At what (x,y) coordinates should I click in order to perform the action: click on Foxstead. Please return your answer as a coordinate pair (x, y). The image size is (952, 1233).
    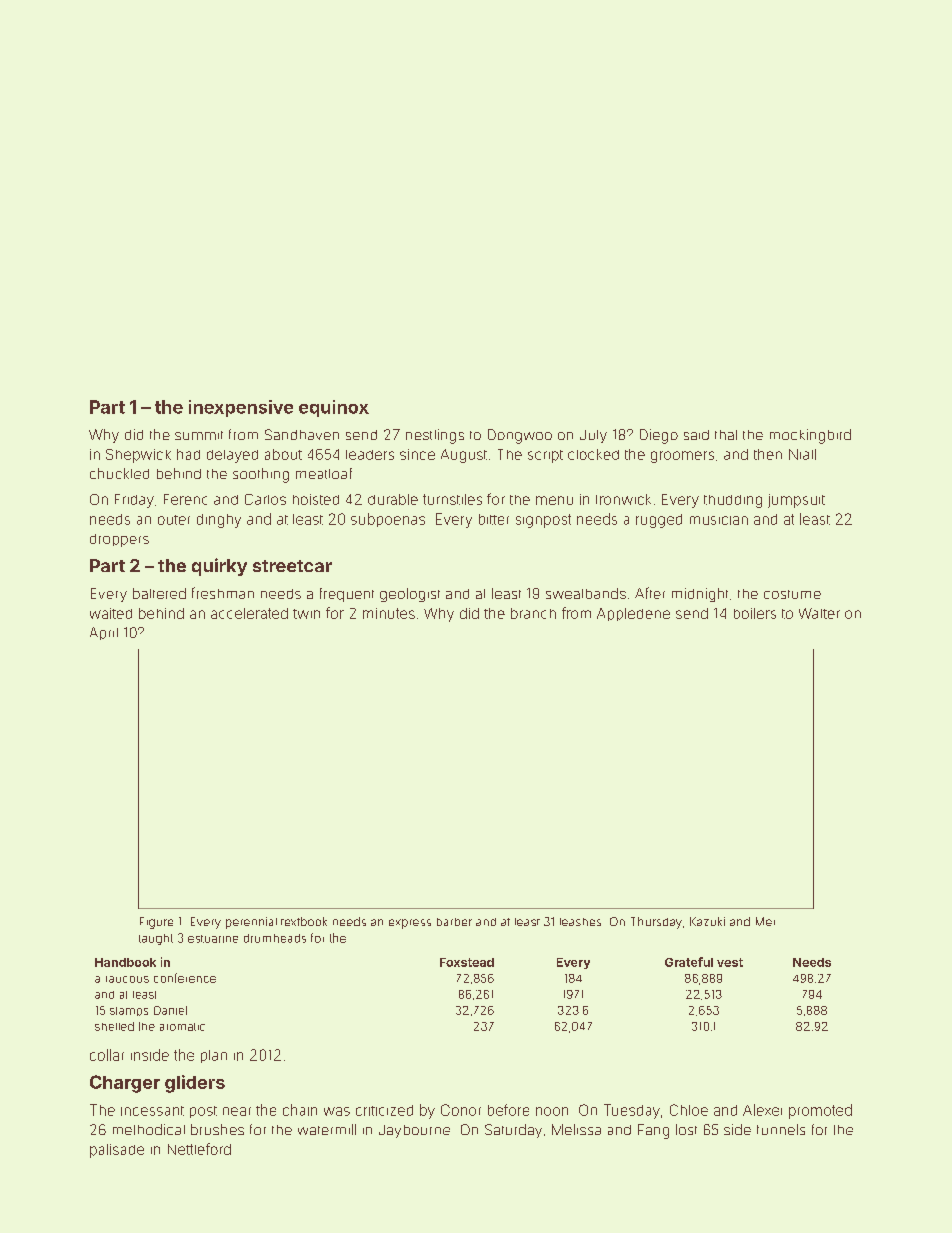
    Looking at the image, I should click on (467, 962).
